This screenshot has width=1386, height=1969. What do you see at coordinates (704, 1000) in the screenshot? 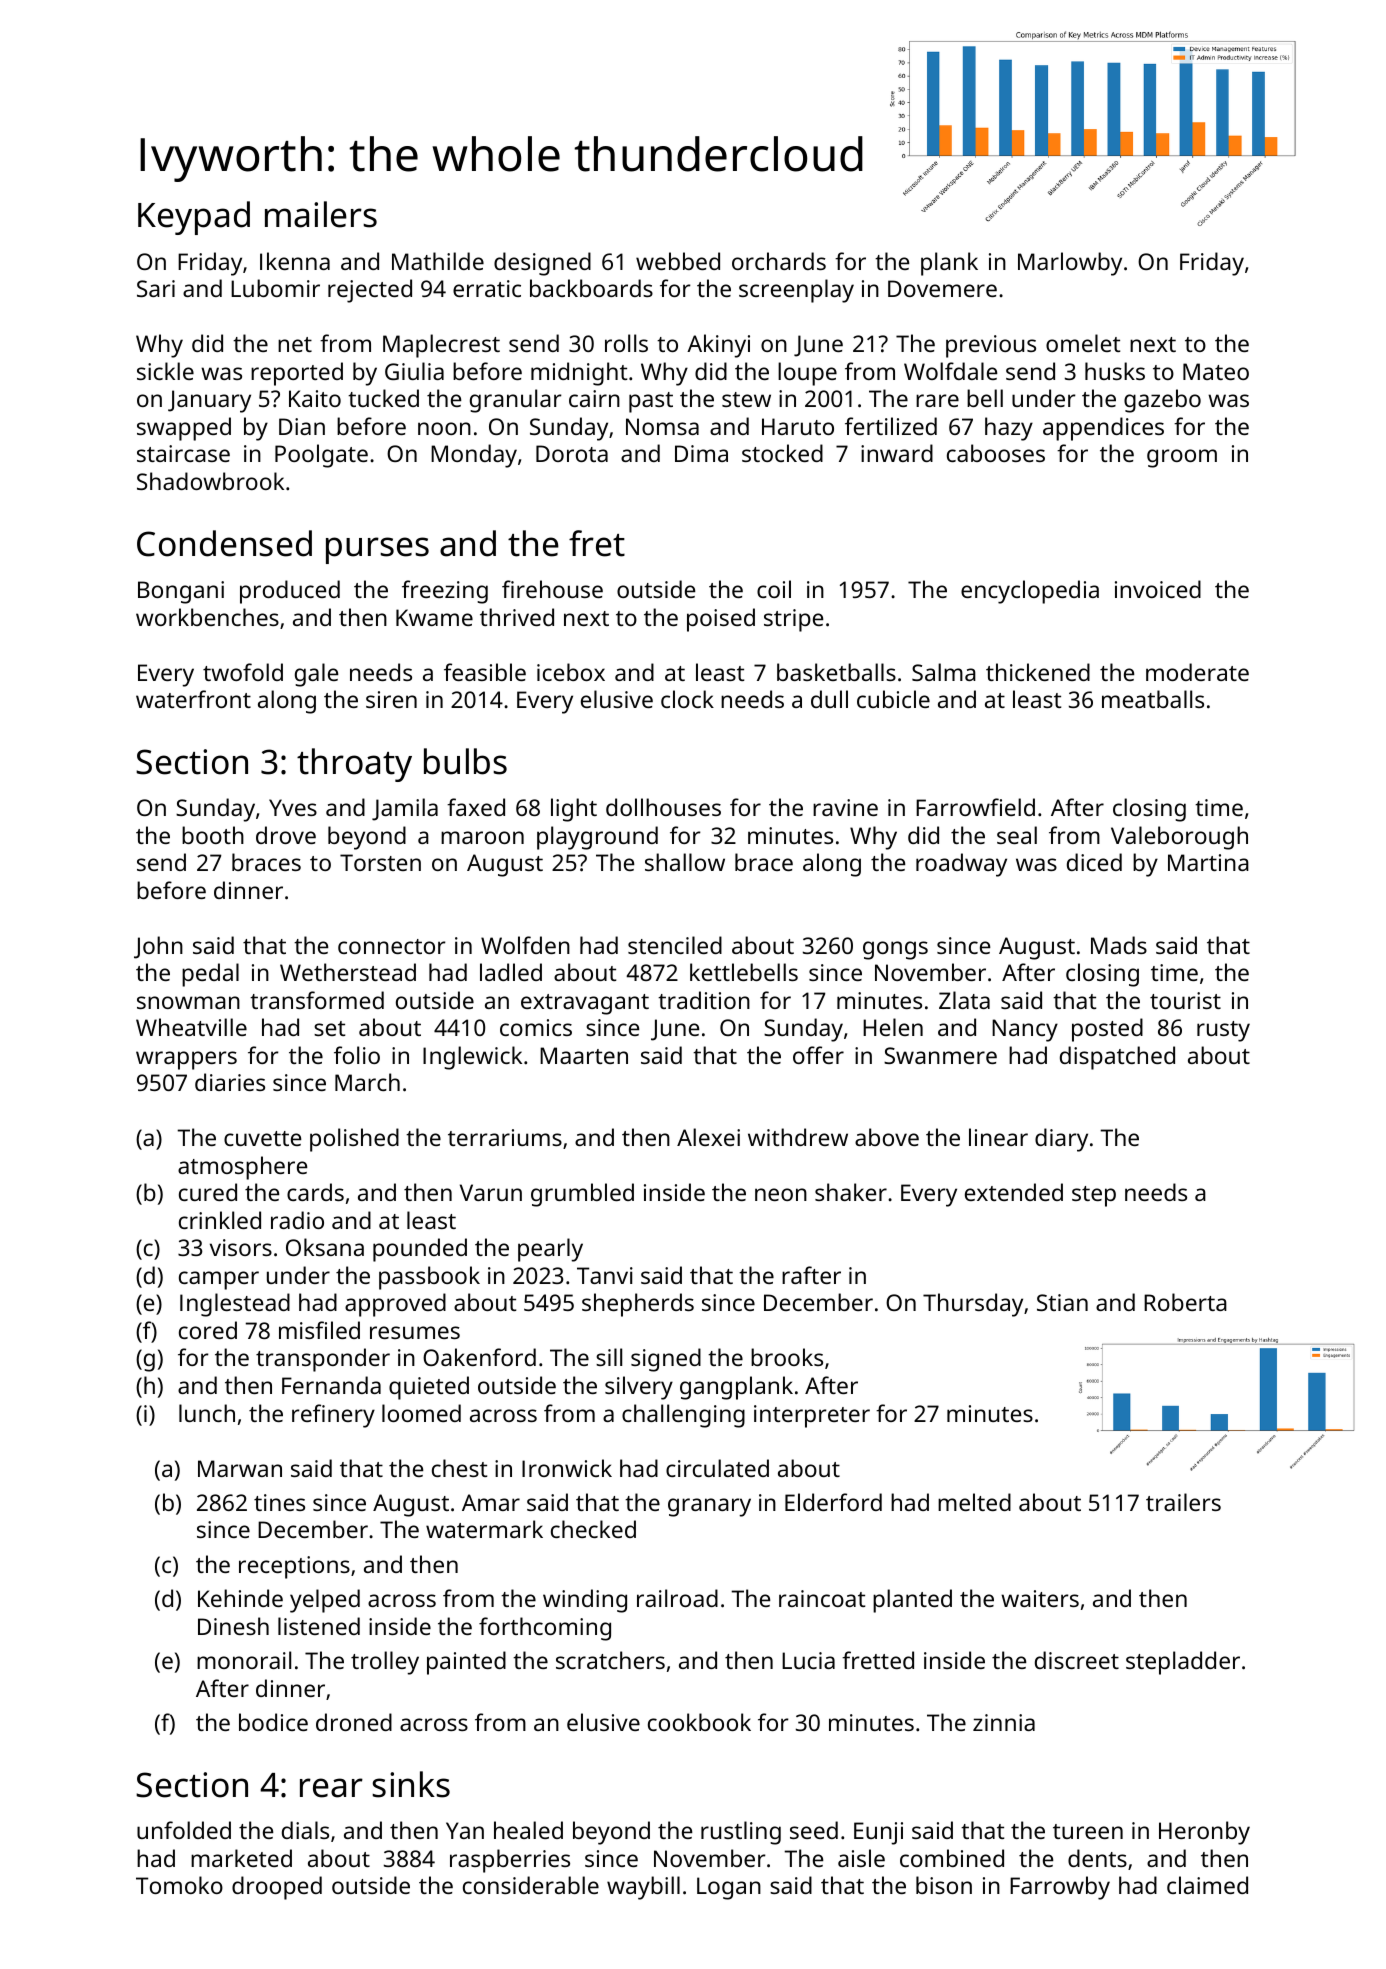
I see `tradition` at bounding box center [704, 1000].
